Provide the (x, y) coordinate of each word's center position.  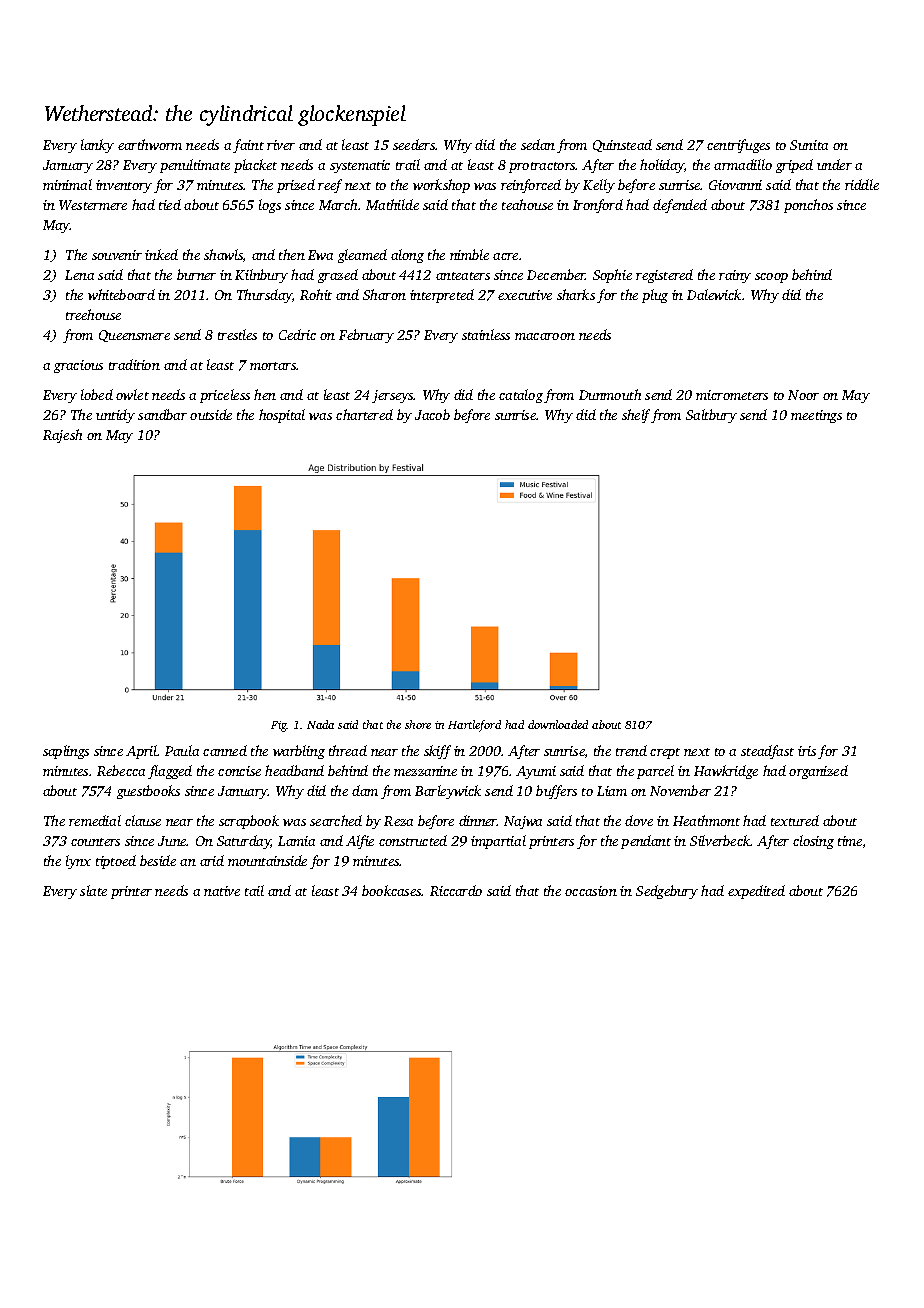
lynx (78, 862)
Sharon (384, 294)
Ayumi (536, 772)
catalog (521, 396)
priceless (225, 396)
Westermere (93, 205)
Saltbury (711, 416)
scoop (771, 278)
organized (818, 772)
